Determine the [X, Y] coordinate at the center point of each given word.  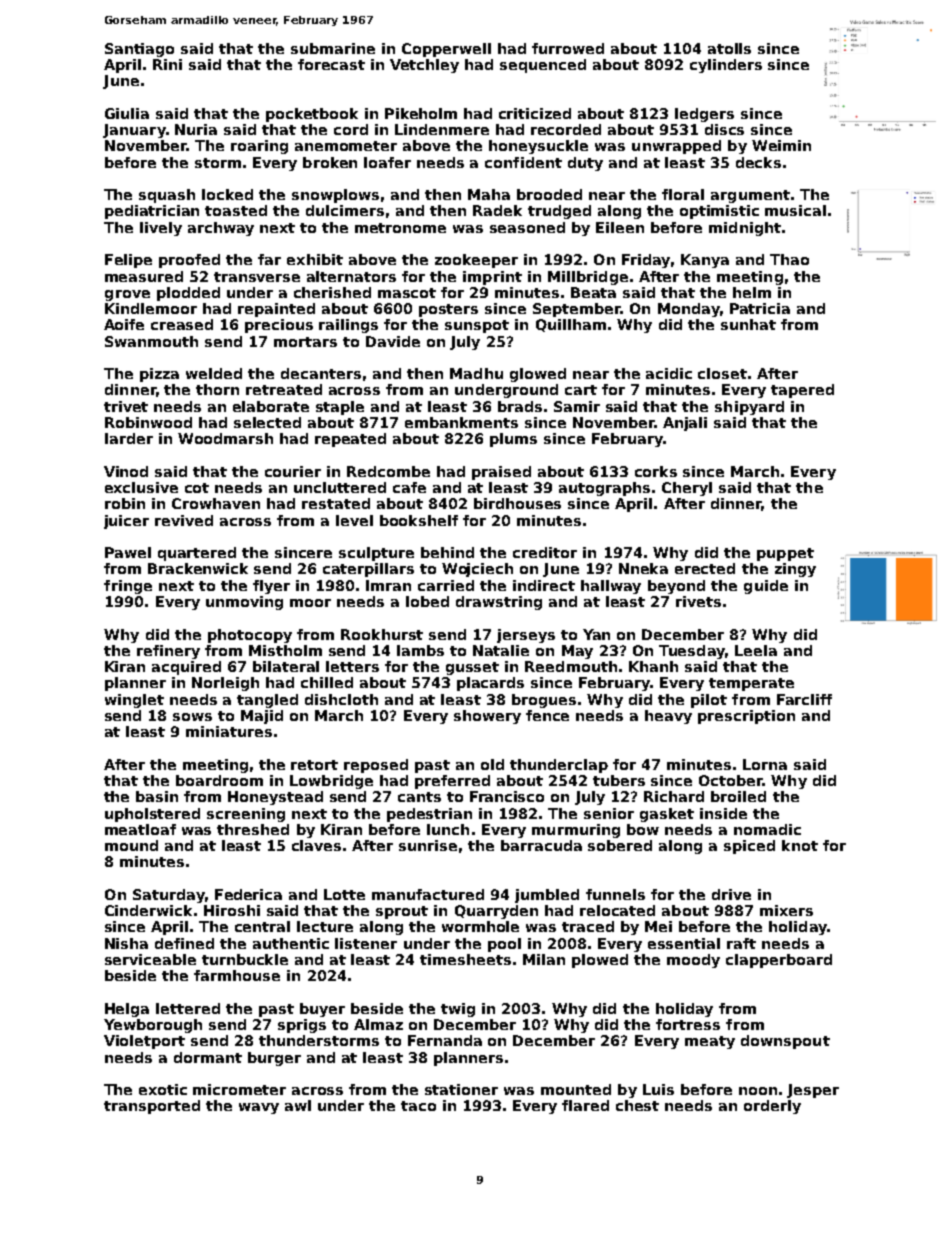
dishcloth [341, 699]
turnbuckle [245, 959]
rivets [698, 601]
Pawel [128, 552]
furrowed [568, 48]
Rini [167, 64]
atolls [729, 48]
